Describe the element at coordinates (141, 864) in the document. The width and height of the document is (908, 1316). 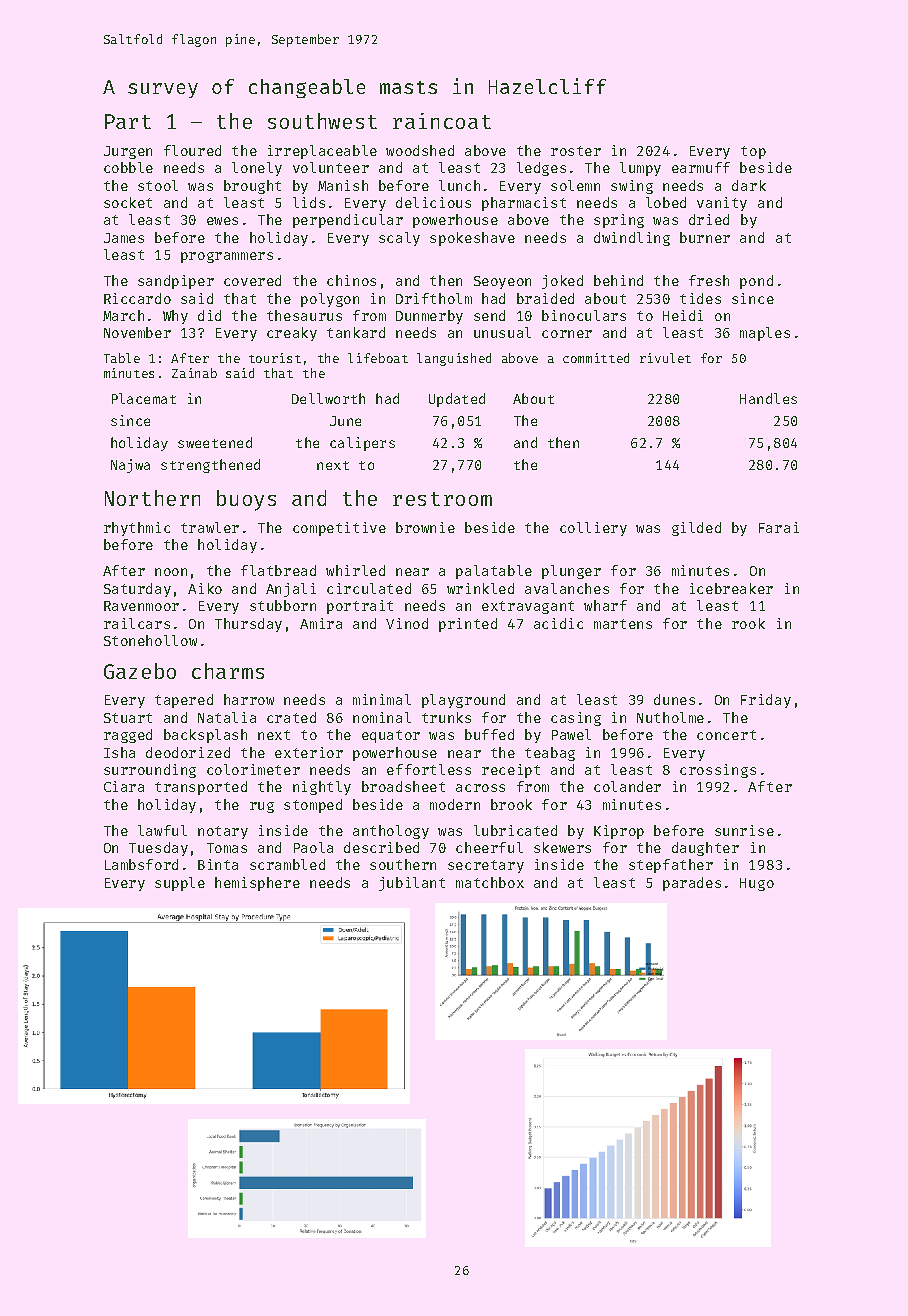
I see `Lambsford` at that location.
